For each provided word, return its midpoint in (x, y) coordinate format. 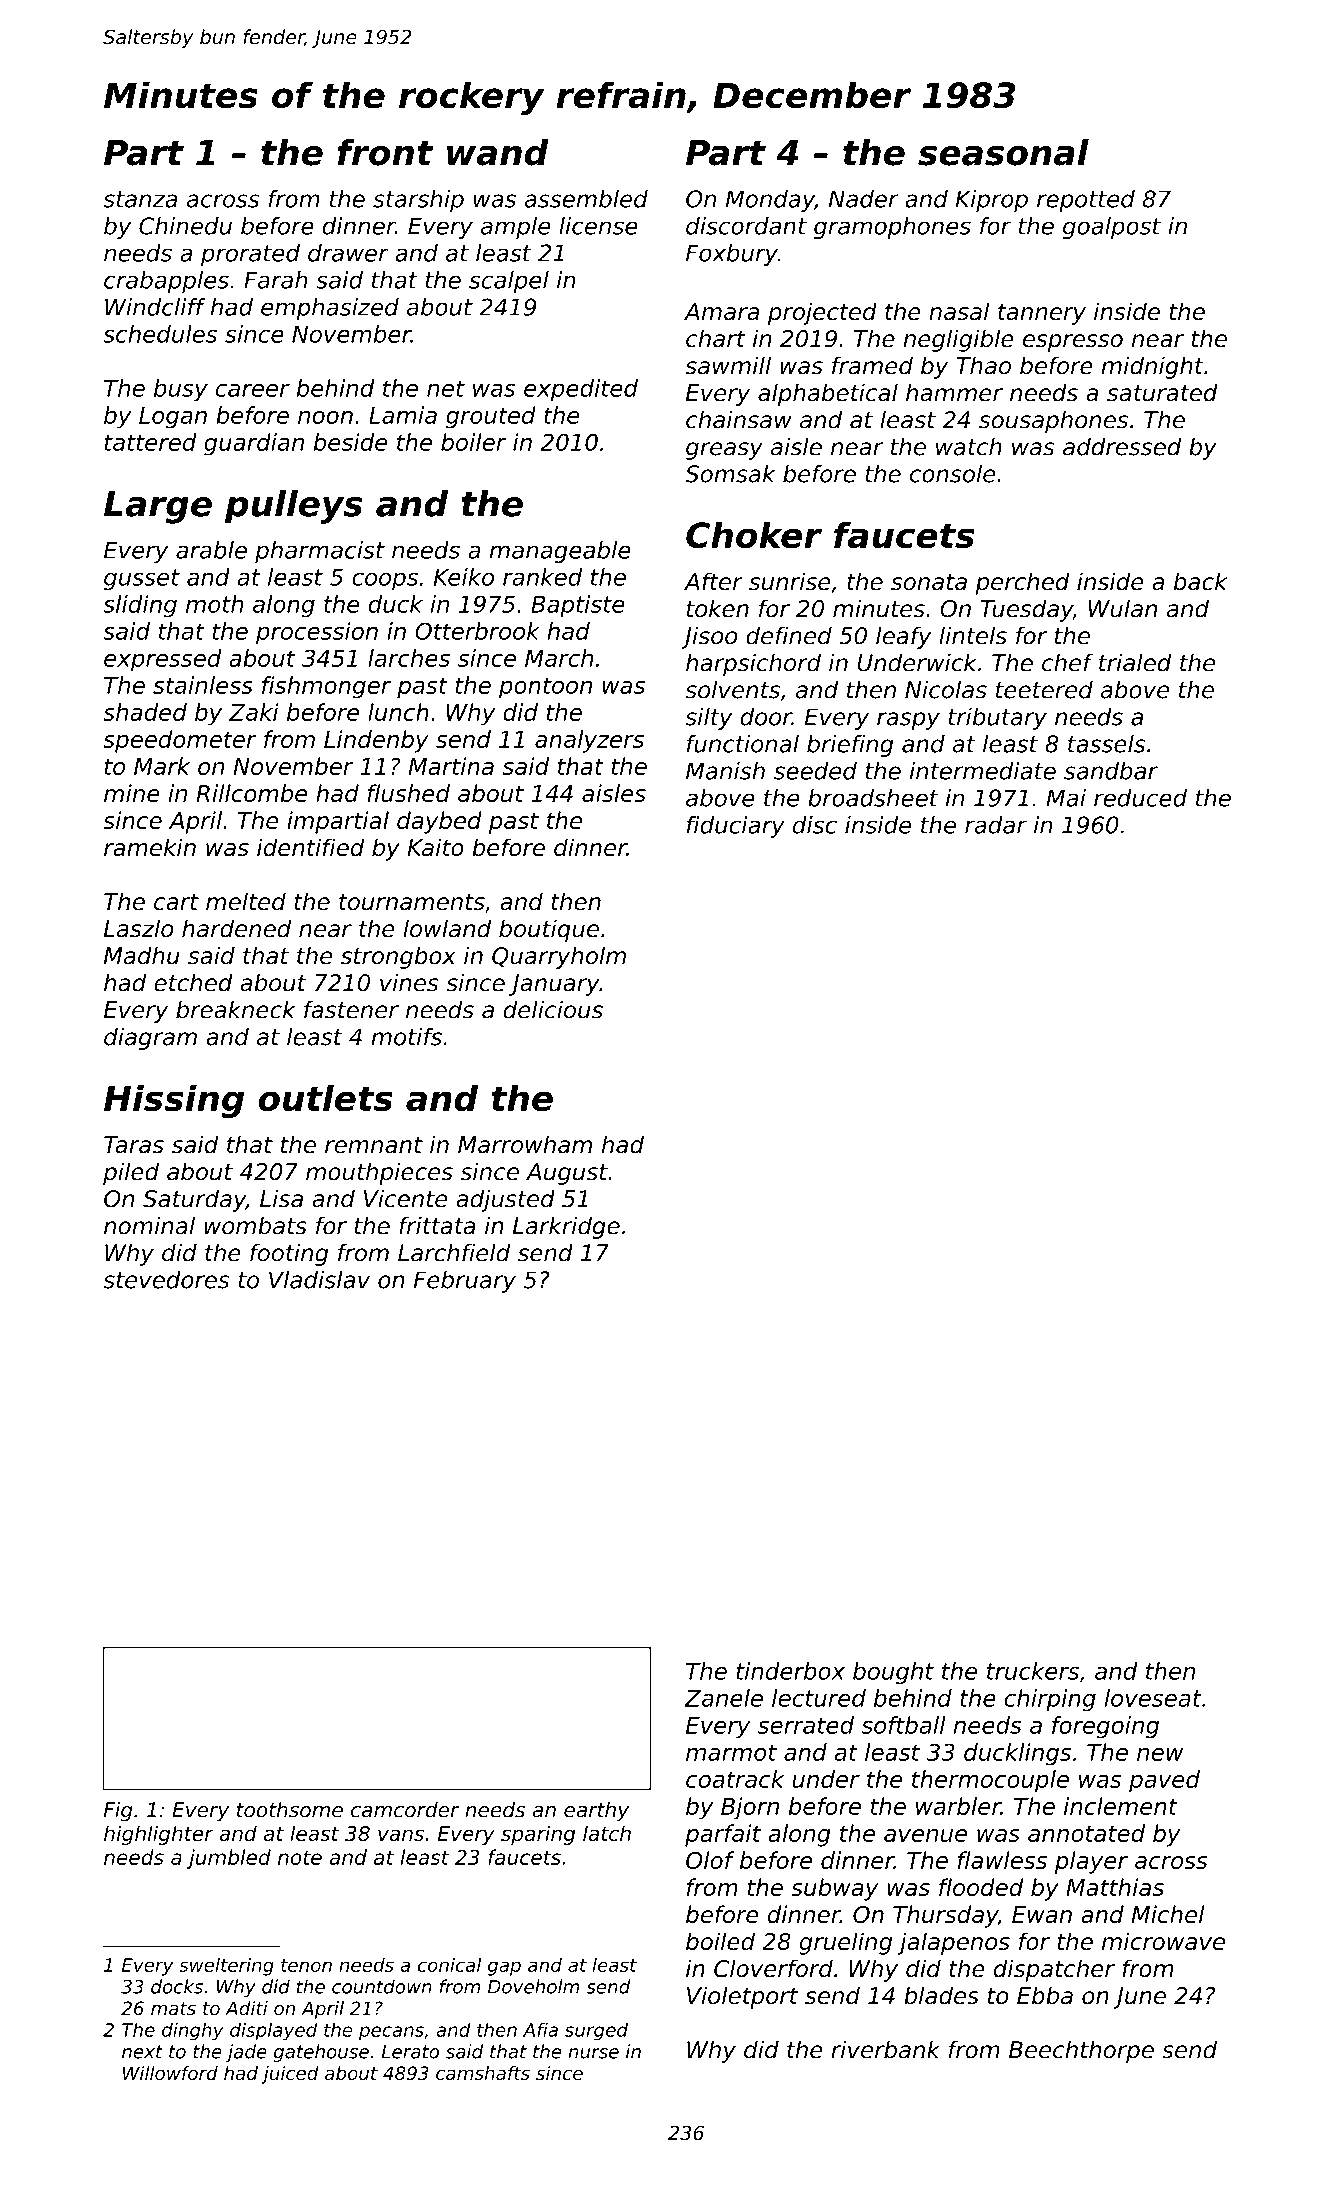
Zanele (724, 1698)
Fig (118, 1812)
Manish (725, 771)
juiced (290, 2075)
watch (969, 447)
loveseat (1153, 1698)
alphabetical (828, 394)
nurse (593, 2053)
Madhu (142, 955)
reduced (1140, 798)
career (253, 390)
